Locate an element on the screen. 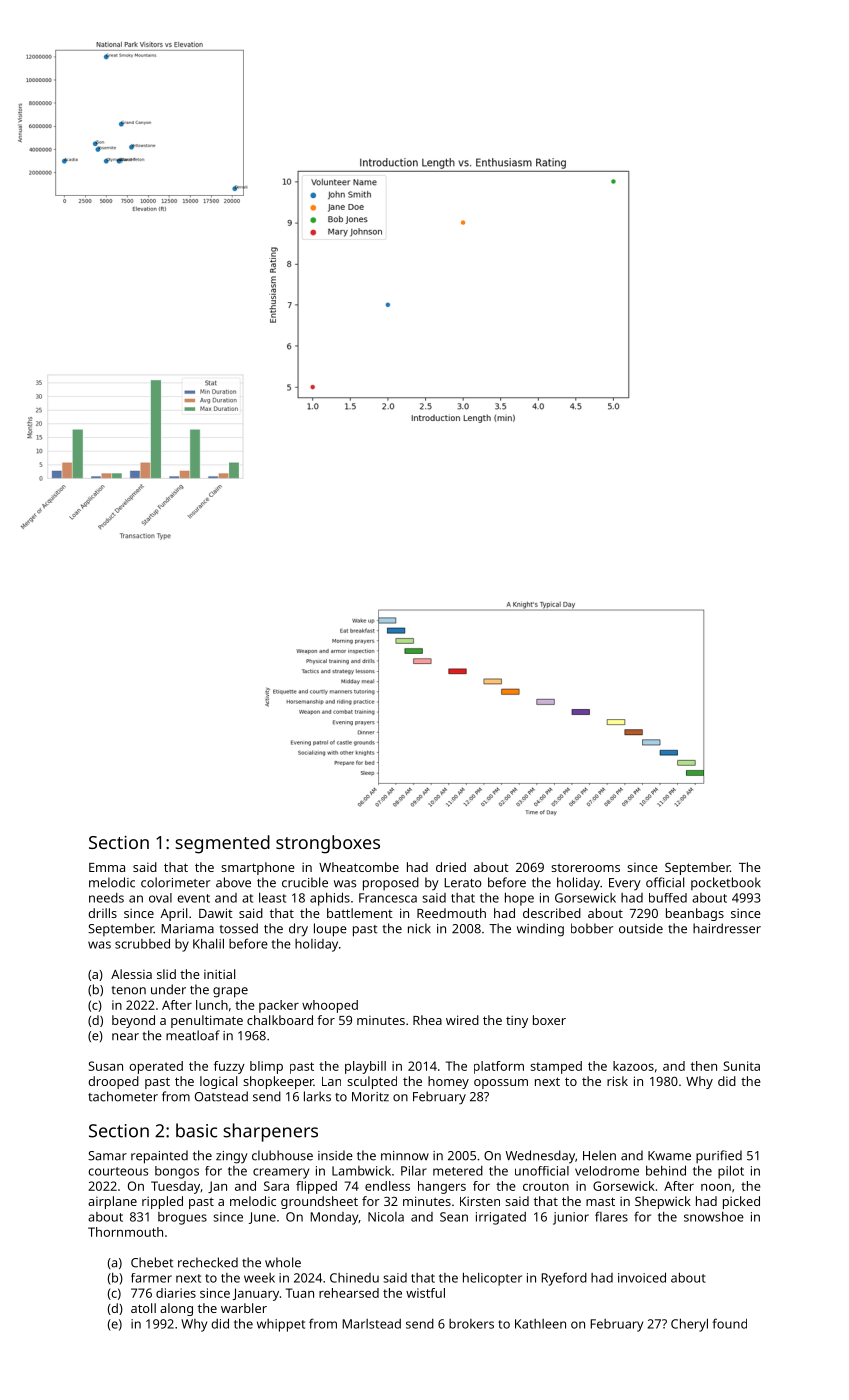 This screenshot has width=849, height=1400. nick is located at coordinates (419, 928).
